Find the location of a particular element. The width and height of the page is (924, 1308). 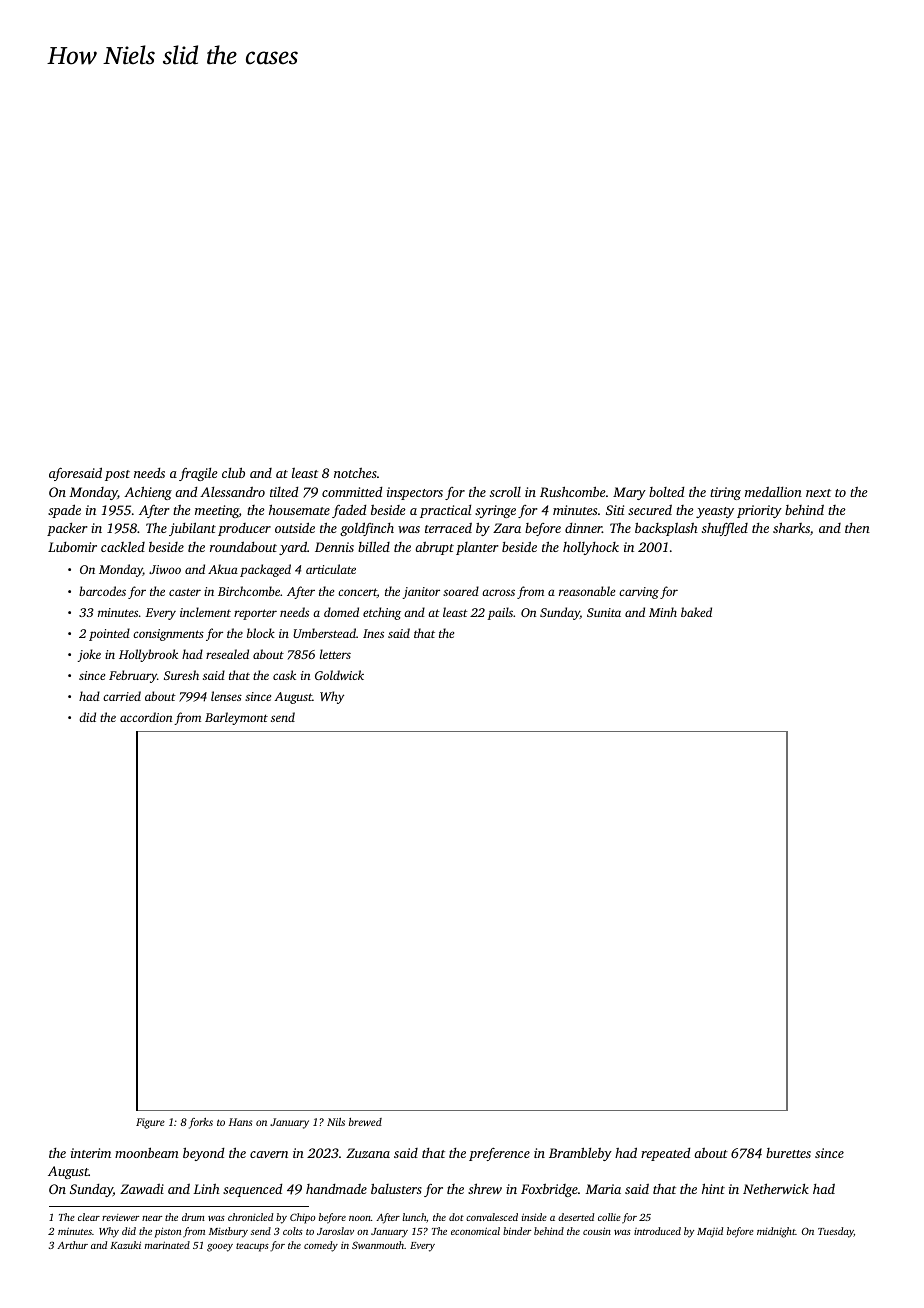

scroll is located at coordinates (505, 492).
